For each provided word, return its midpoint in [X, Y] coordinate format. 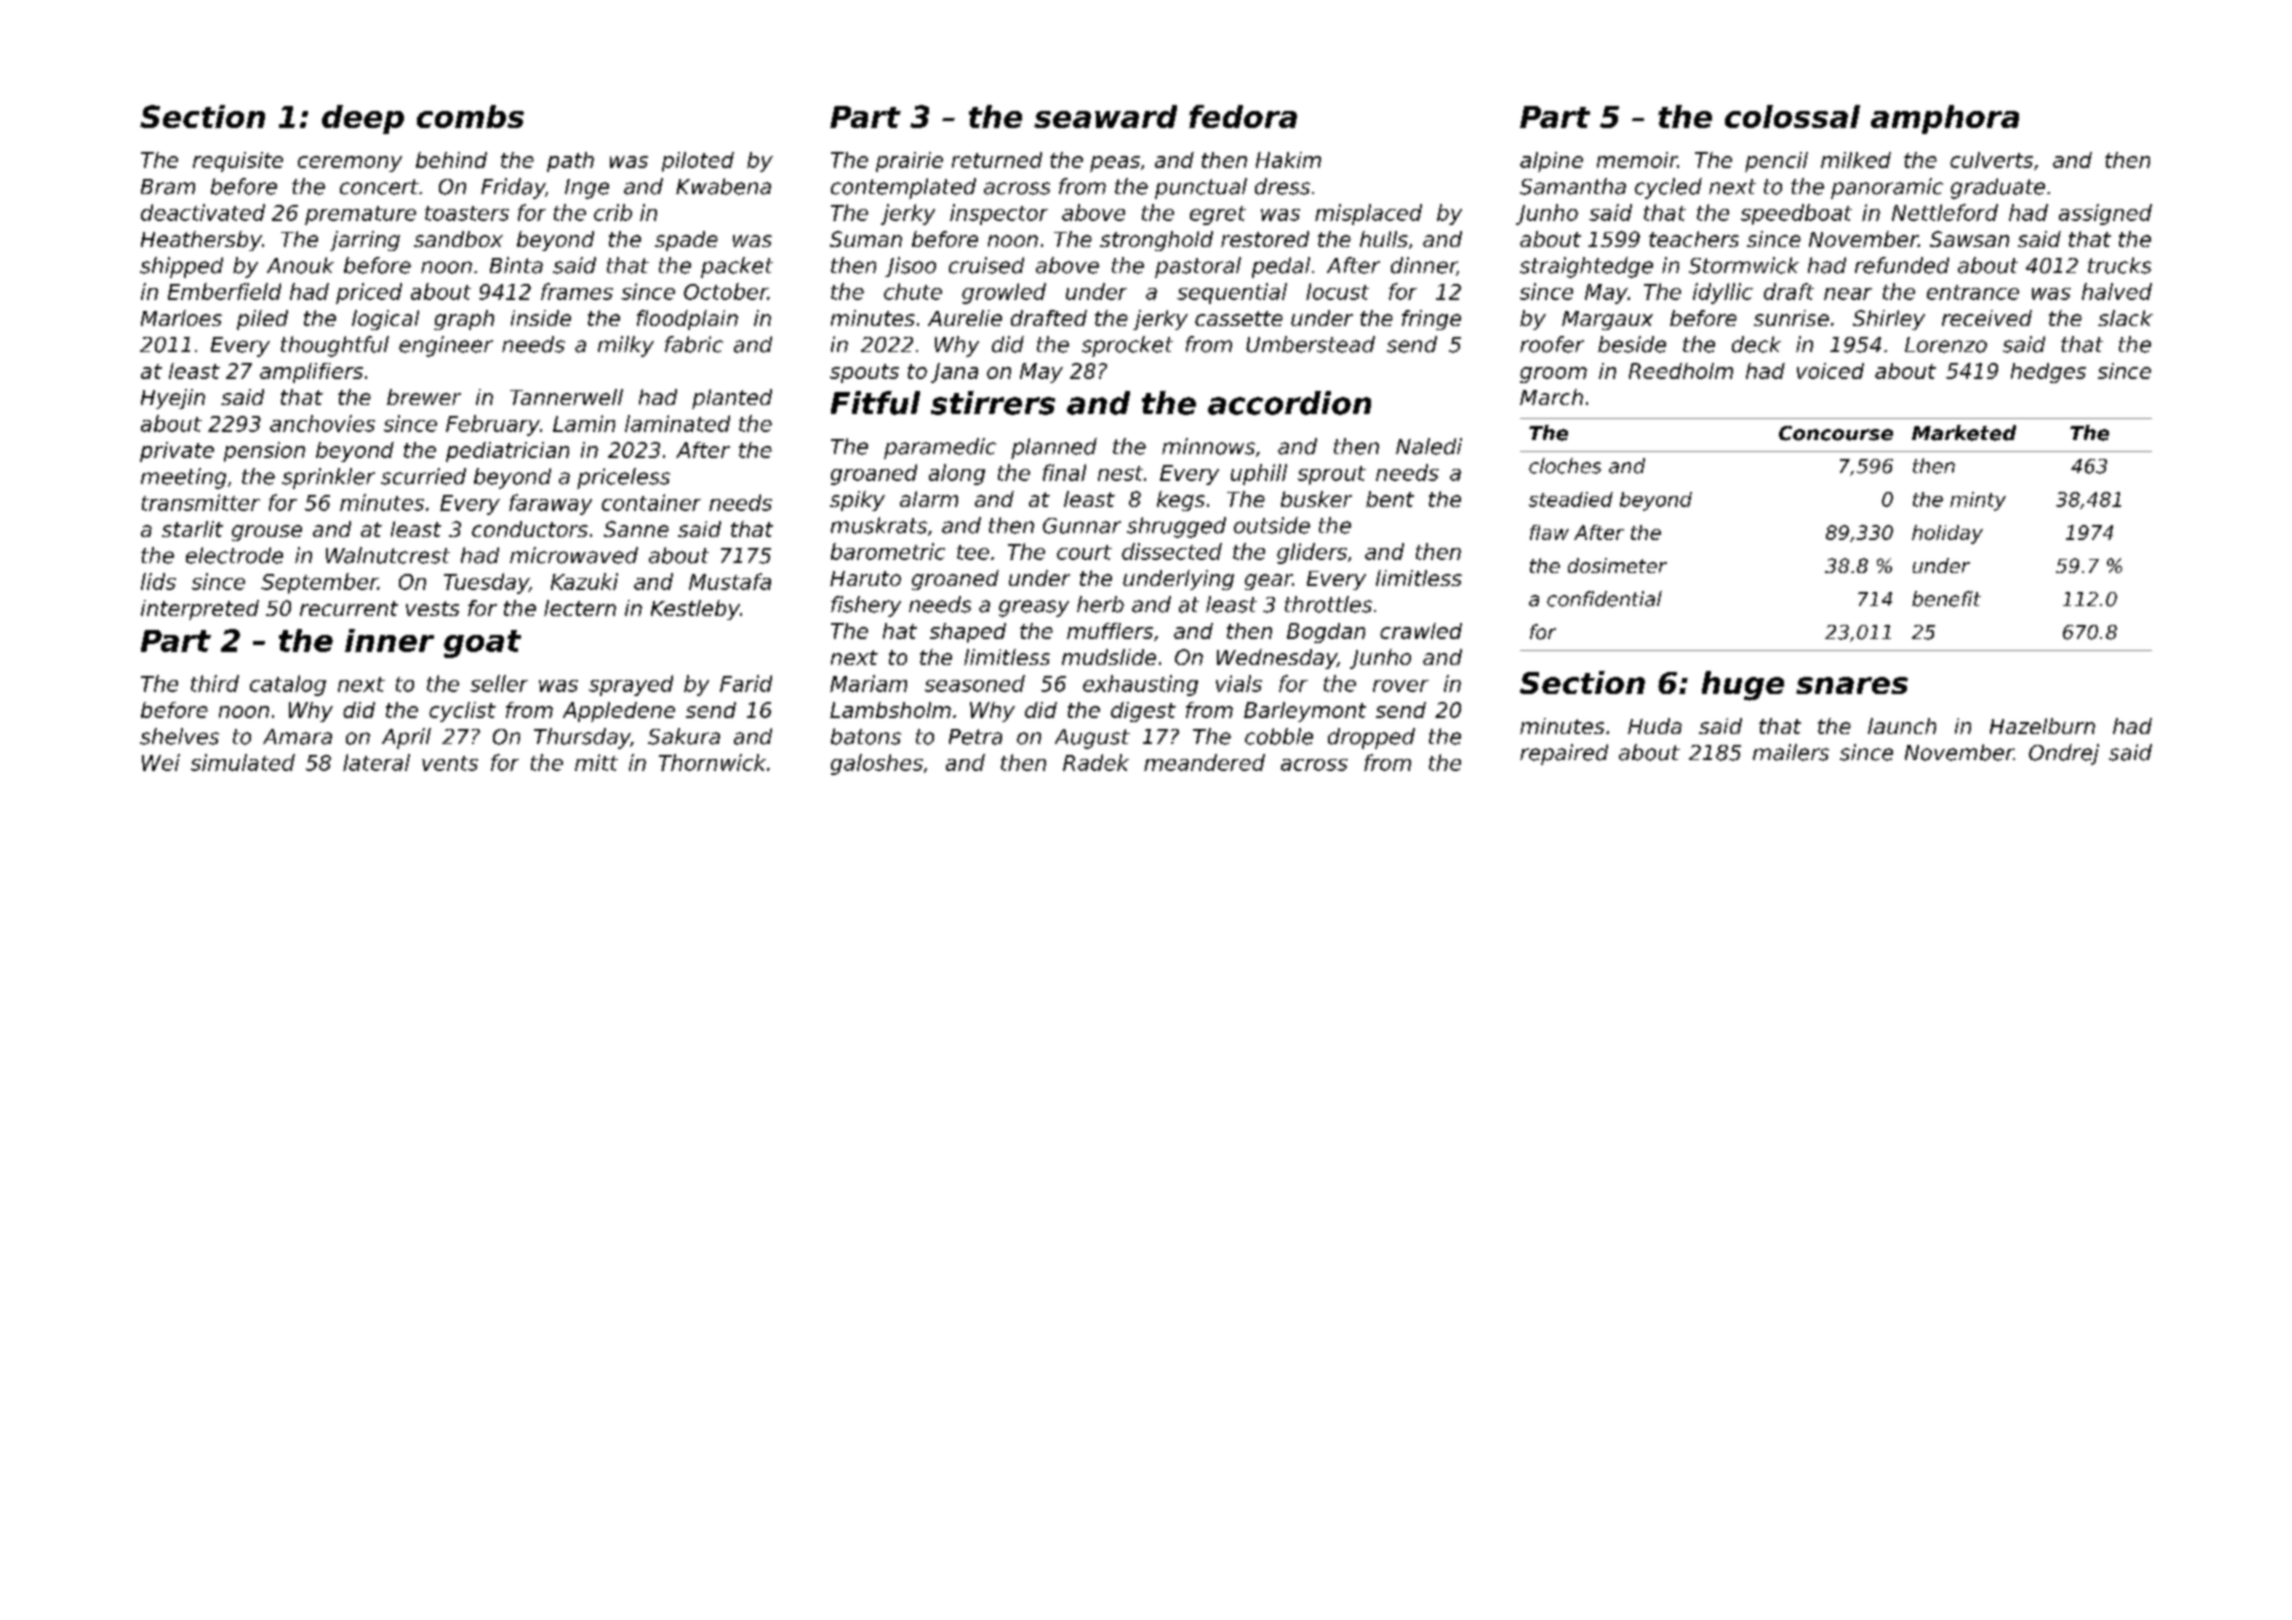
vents [450, 763]
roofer [1552, 344]
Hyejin [173, 399]
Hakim [1288, 160]
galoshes [877, 764]
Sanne [636, 529]
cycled [1668, 188]
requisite [238, 162]
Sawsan [1969, 239]
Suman [866, 239]
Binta [516, 265]
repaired [1564, 754]
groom [1553, 375]
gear [1268, 582]
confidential [1604, 599]
